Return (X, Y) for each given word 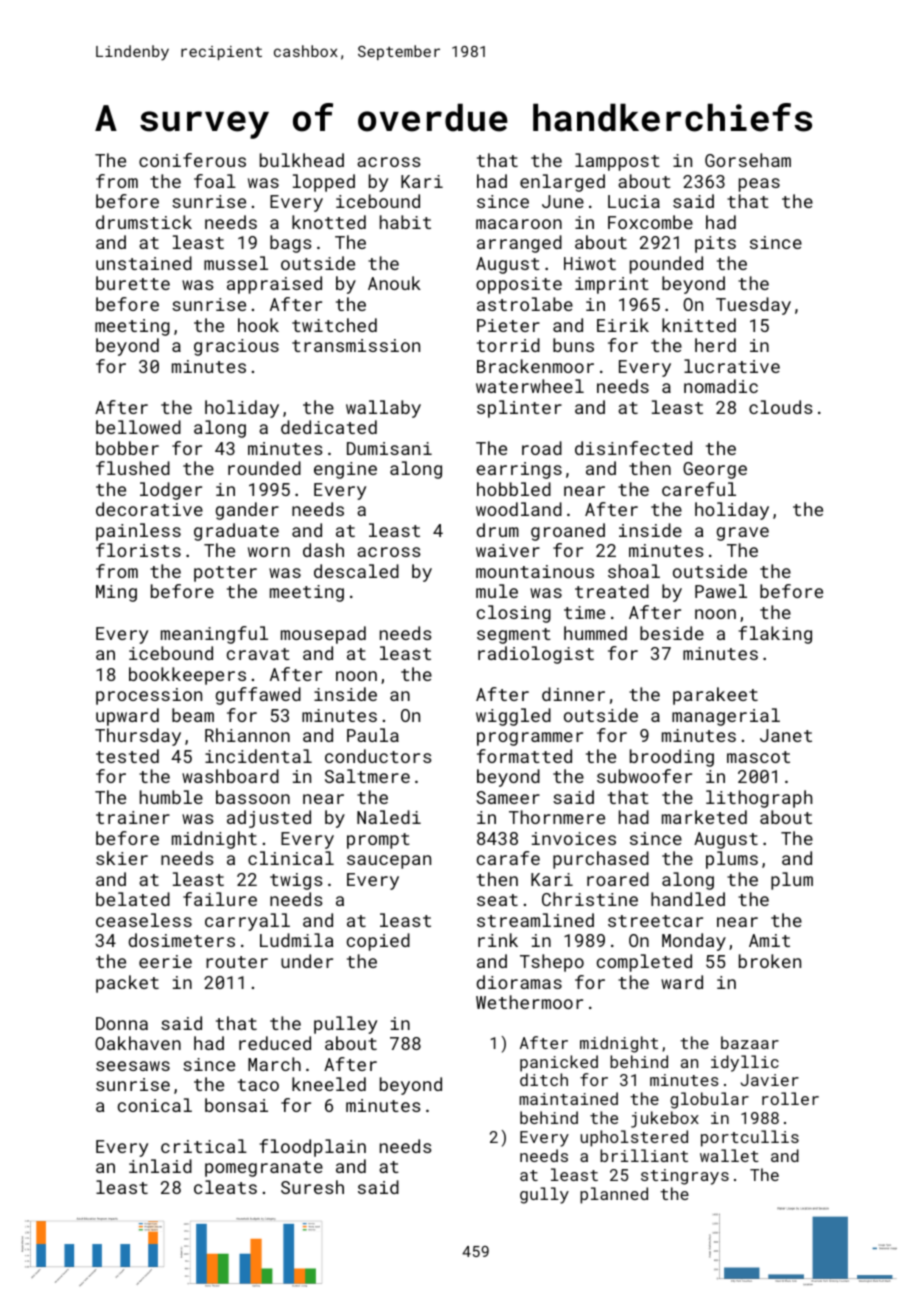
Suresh (312, 1187)
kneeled (329, 1084)
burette (133, 283)
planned (614, 1195)
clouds (781, 407)
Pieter (508, 325)
